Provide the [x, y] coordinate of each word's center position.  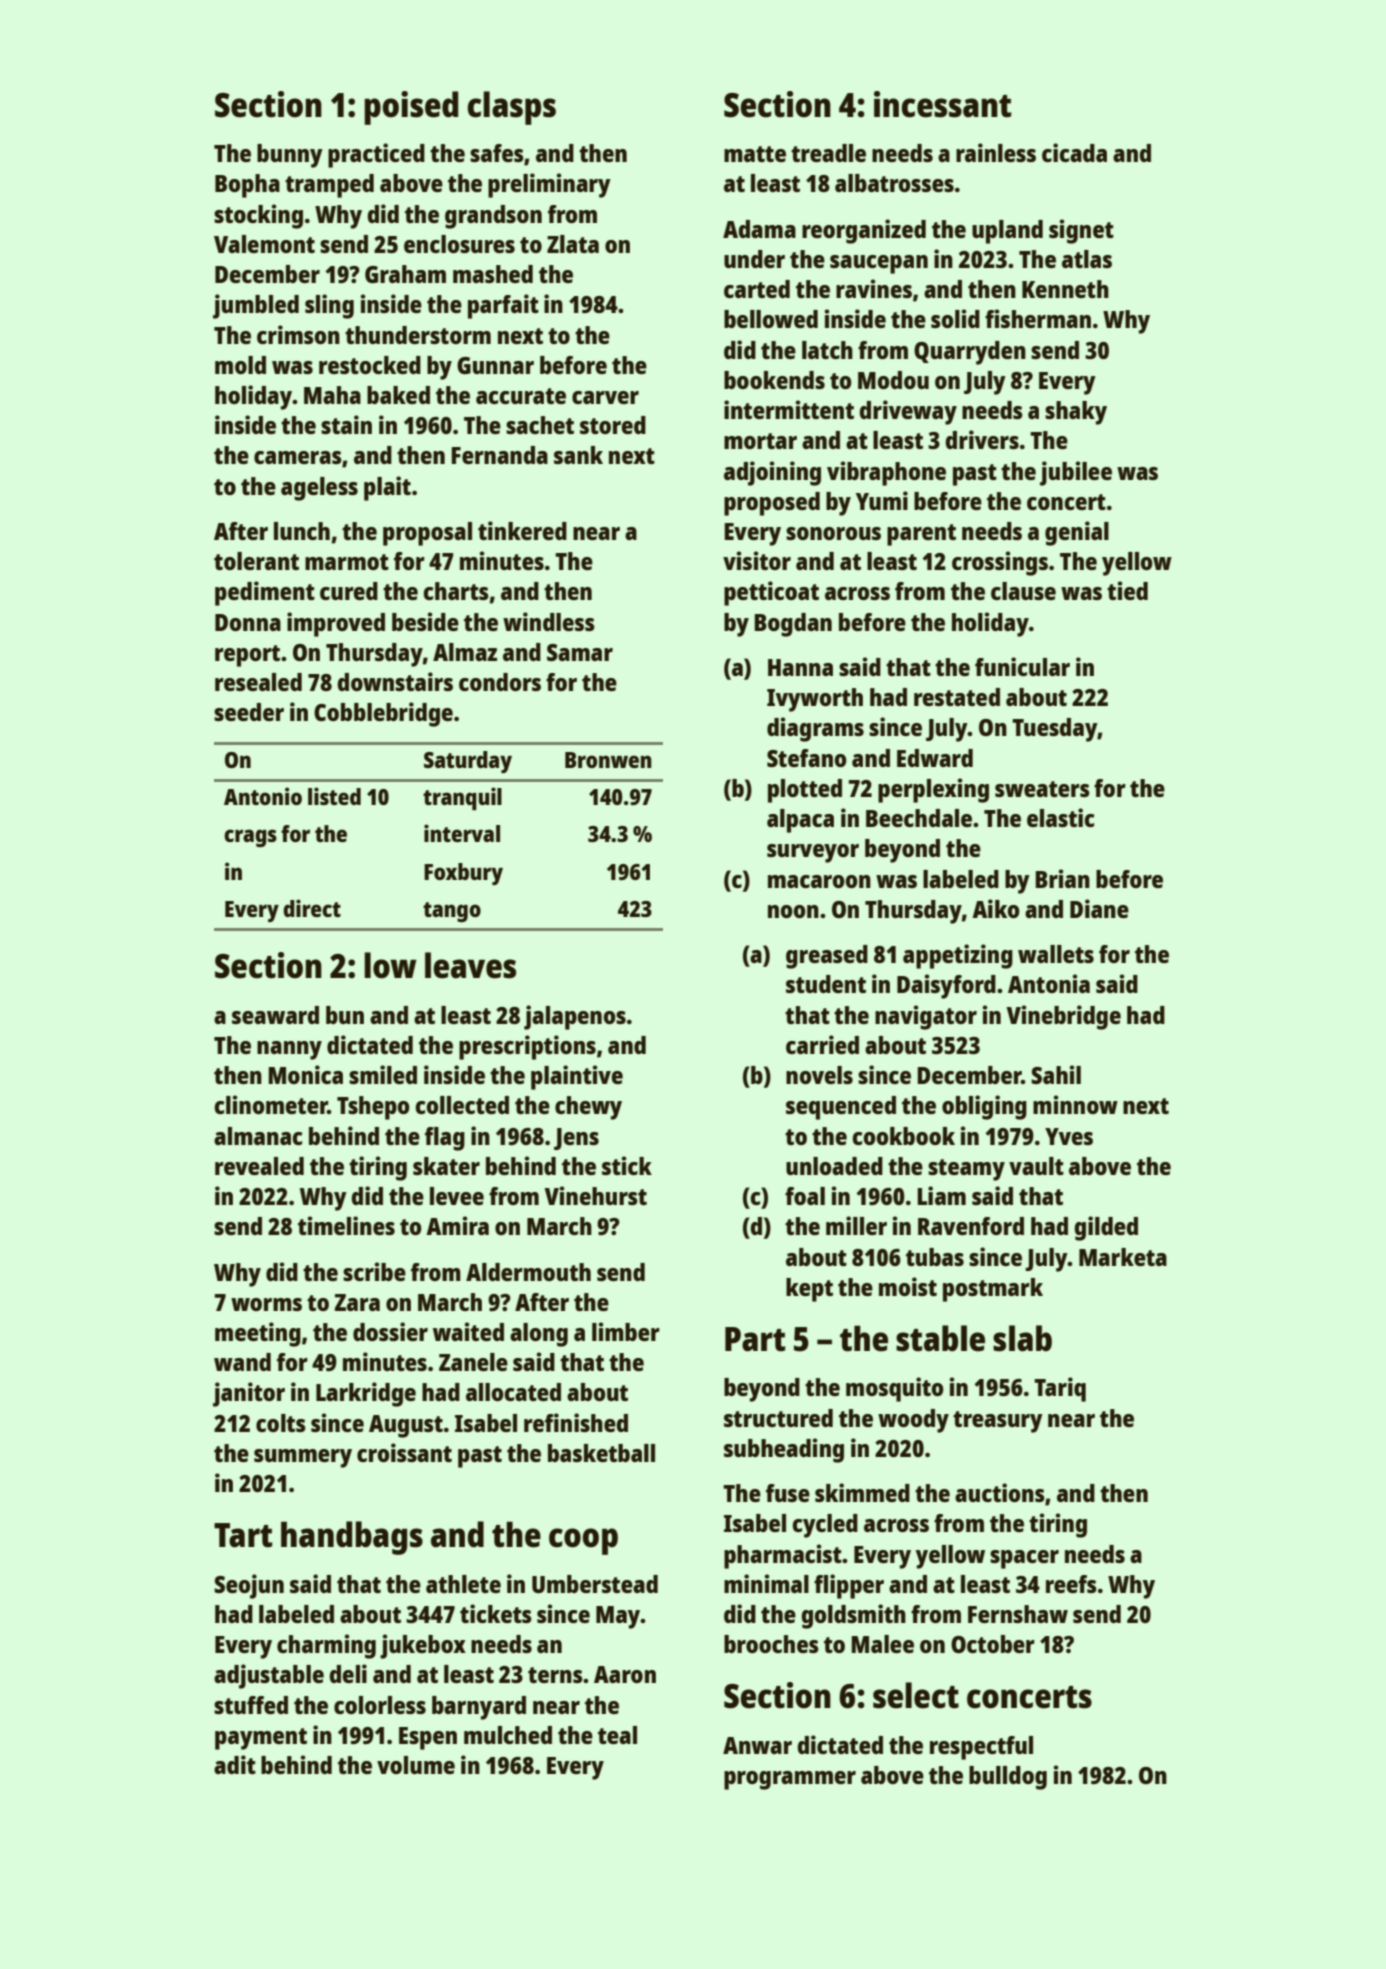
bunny [290, 156]
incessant [942, 104]
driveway [908, 412]
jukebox [423, 1646]
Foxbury [463, 874]
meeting [258, 1334]
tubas [935, 1257]
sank [578, 455]
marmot [347, 562]
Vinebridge [1063, 1017]
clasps [511, 108]
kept [809, 1290]
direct [312, 908]
